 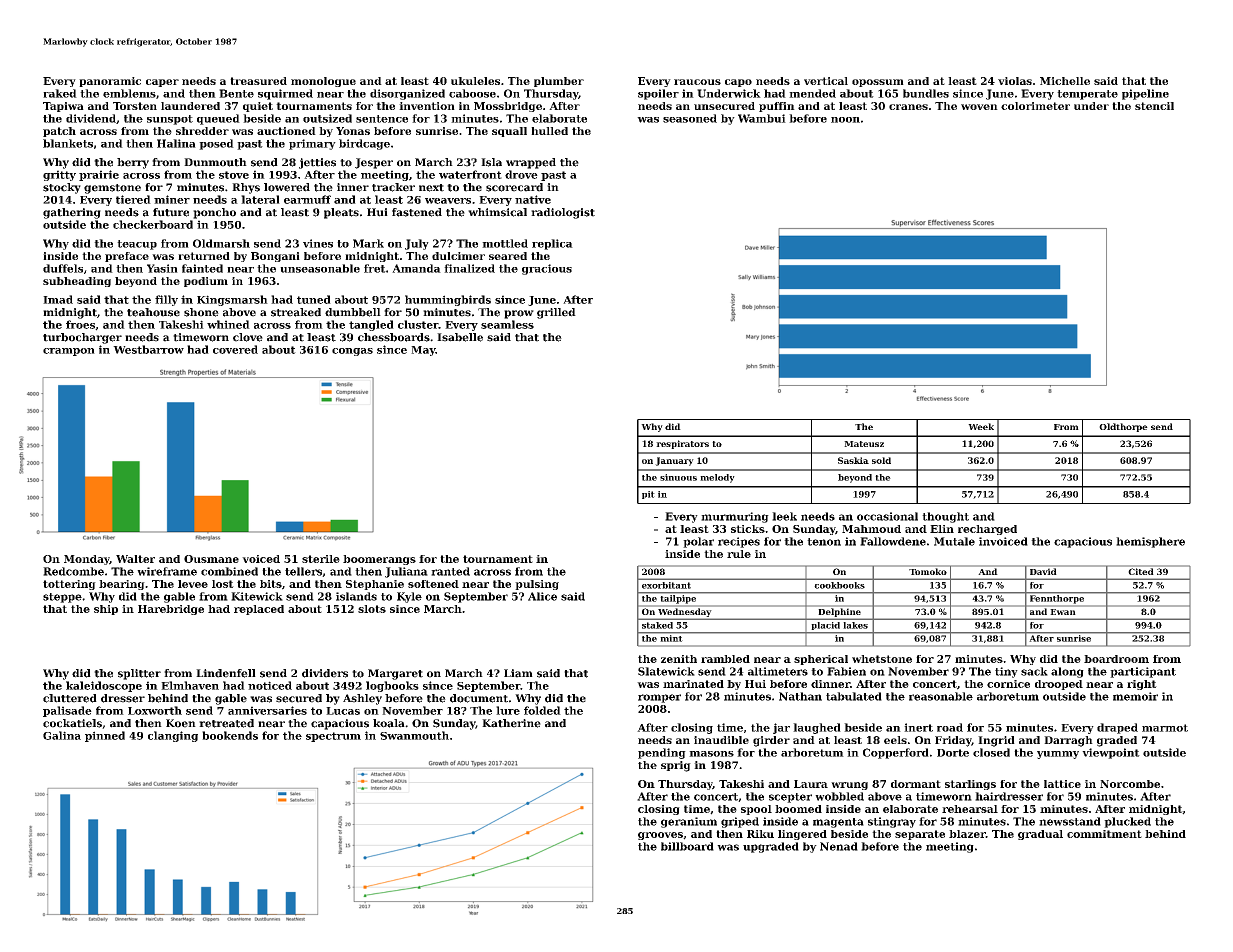 What do you see at coordinates (1143, 672) in the image?
I see `participant` at bounding box center [1143, 672].
